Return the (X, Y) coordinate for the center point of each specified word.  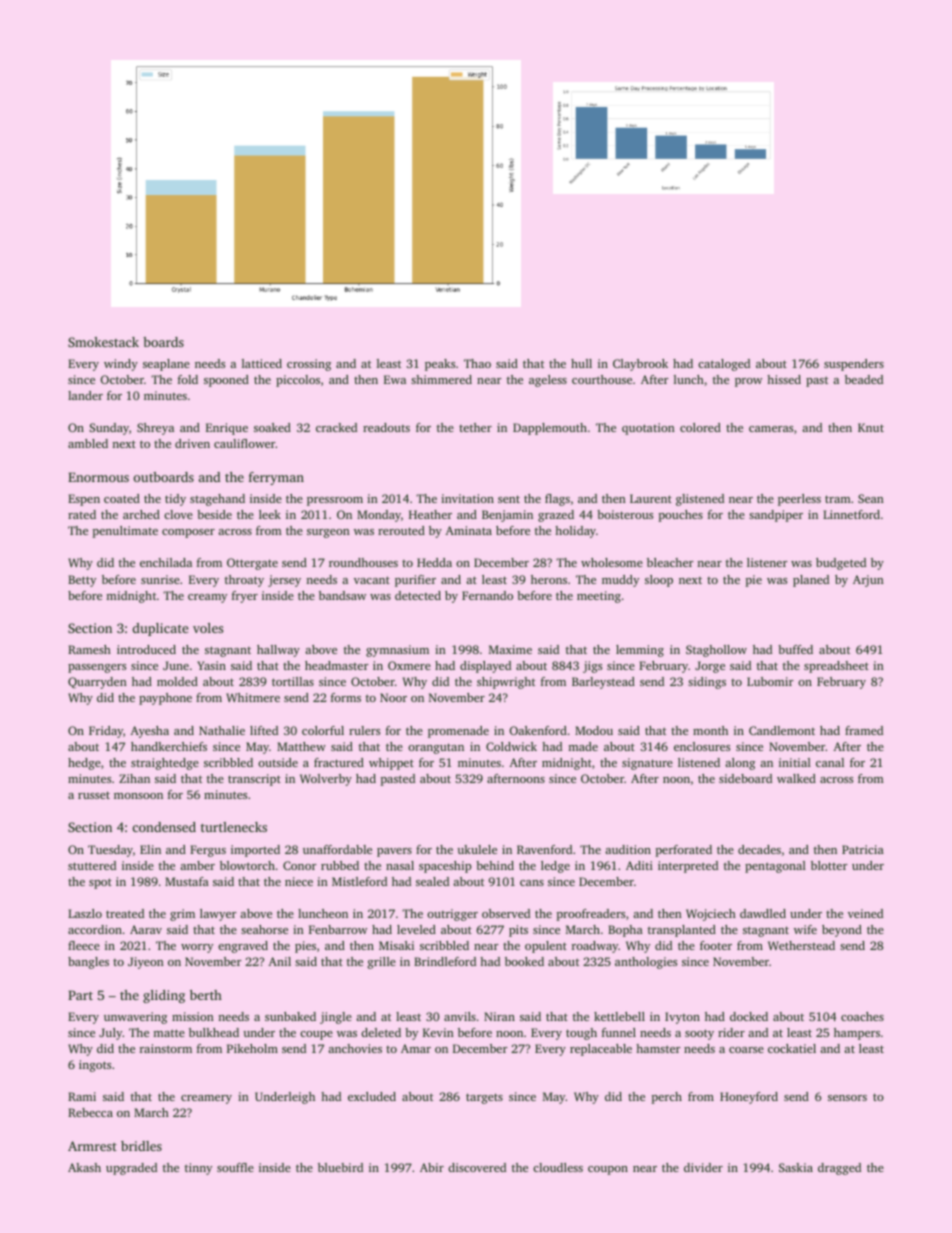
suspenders (854, 365)
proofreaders (591, 915)
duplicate (160, 629)
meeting (599, 597)
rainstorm (166, 1048)
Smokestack (103, 342)
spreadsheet (836, 667)
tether (475, 427)
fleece (84, 945)
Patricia (863, 849)
